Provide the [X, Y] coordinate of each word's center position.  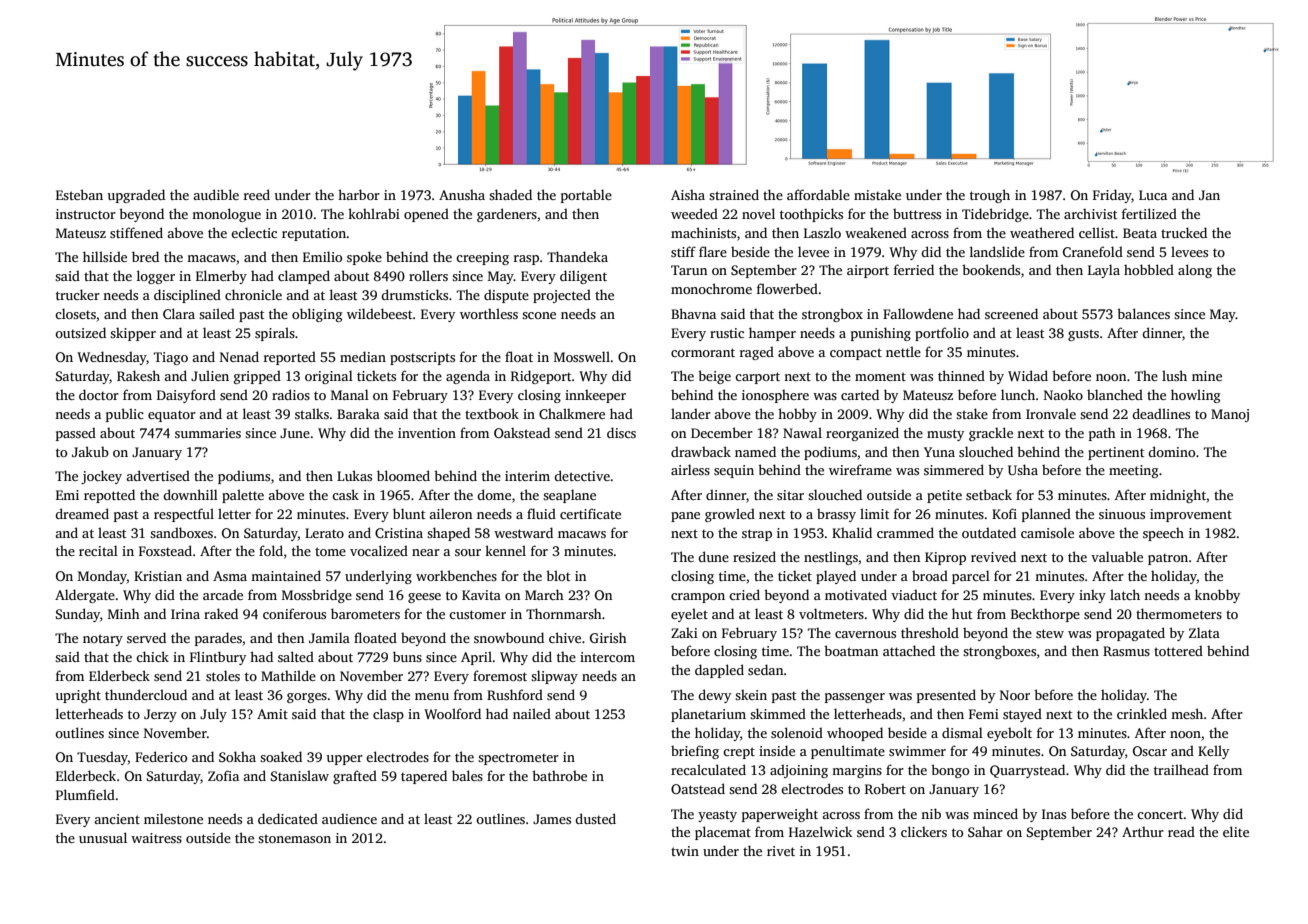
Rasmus [1126, 651]
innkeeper [595, 396]
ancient [117, 819]
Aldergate [85, 596]
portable [586, 196]
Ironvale [1051, 413]
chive [565, 637]
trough [990, 196]
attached [909, 650]
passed [76, 434]
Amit [272, 714]
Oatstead [698, 788]
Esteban [79, 194]
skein [751, 695]
